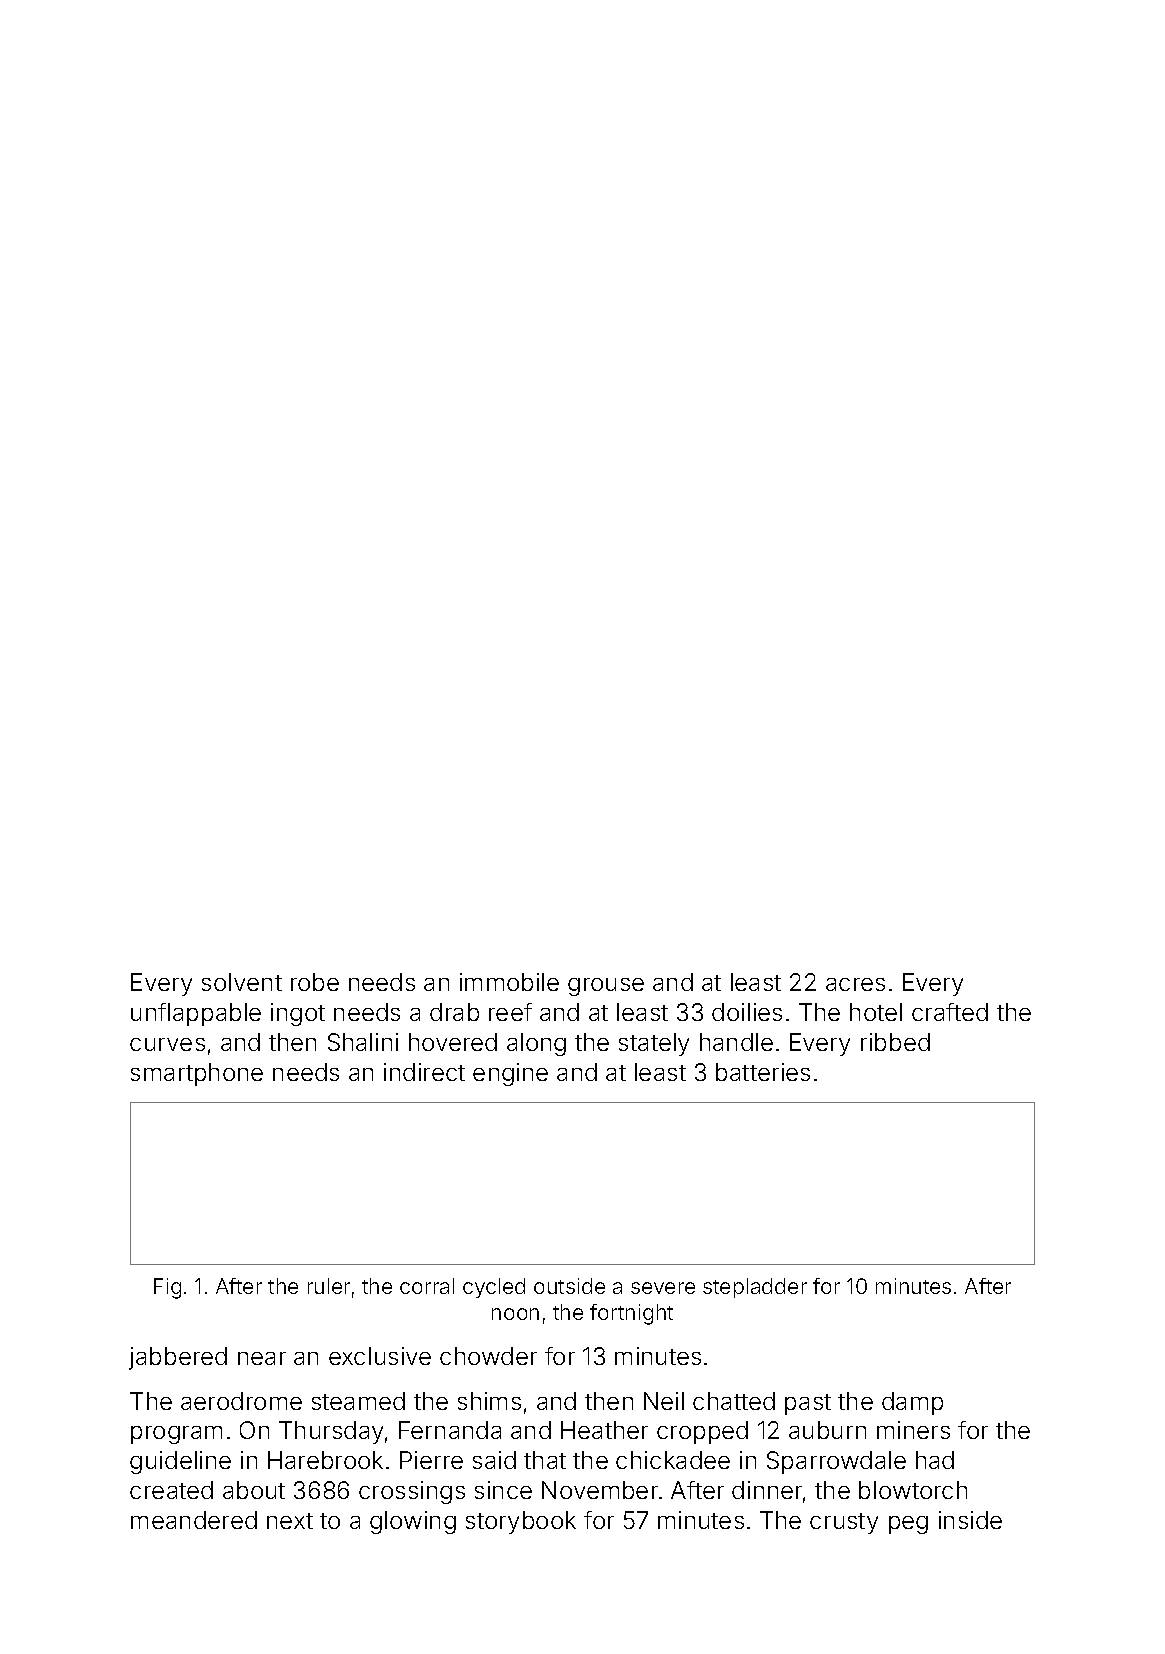  What do you see at coordinates (488, 1356) in the screenshot?
I see `chowder` at bounding box center [488, 1356].
